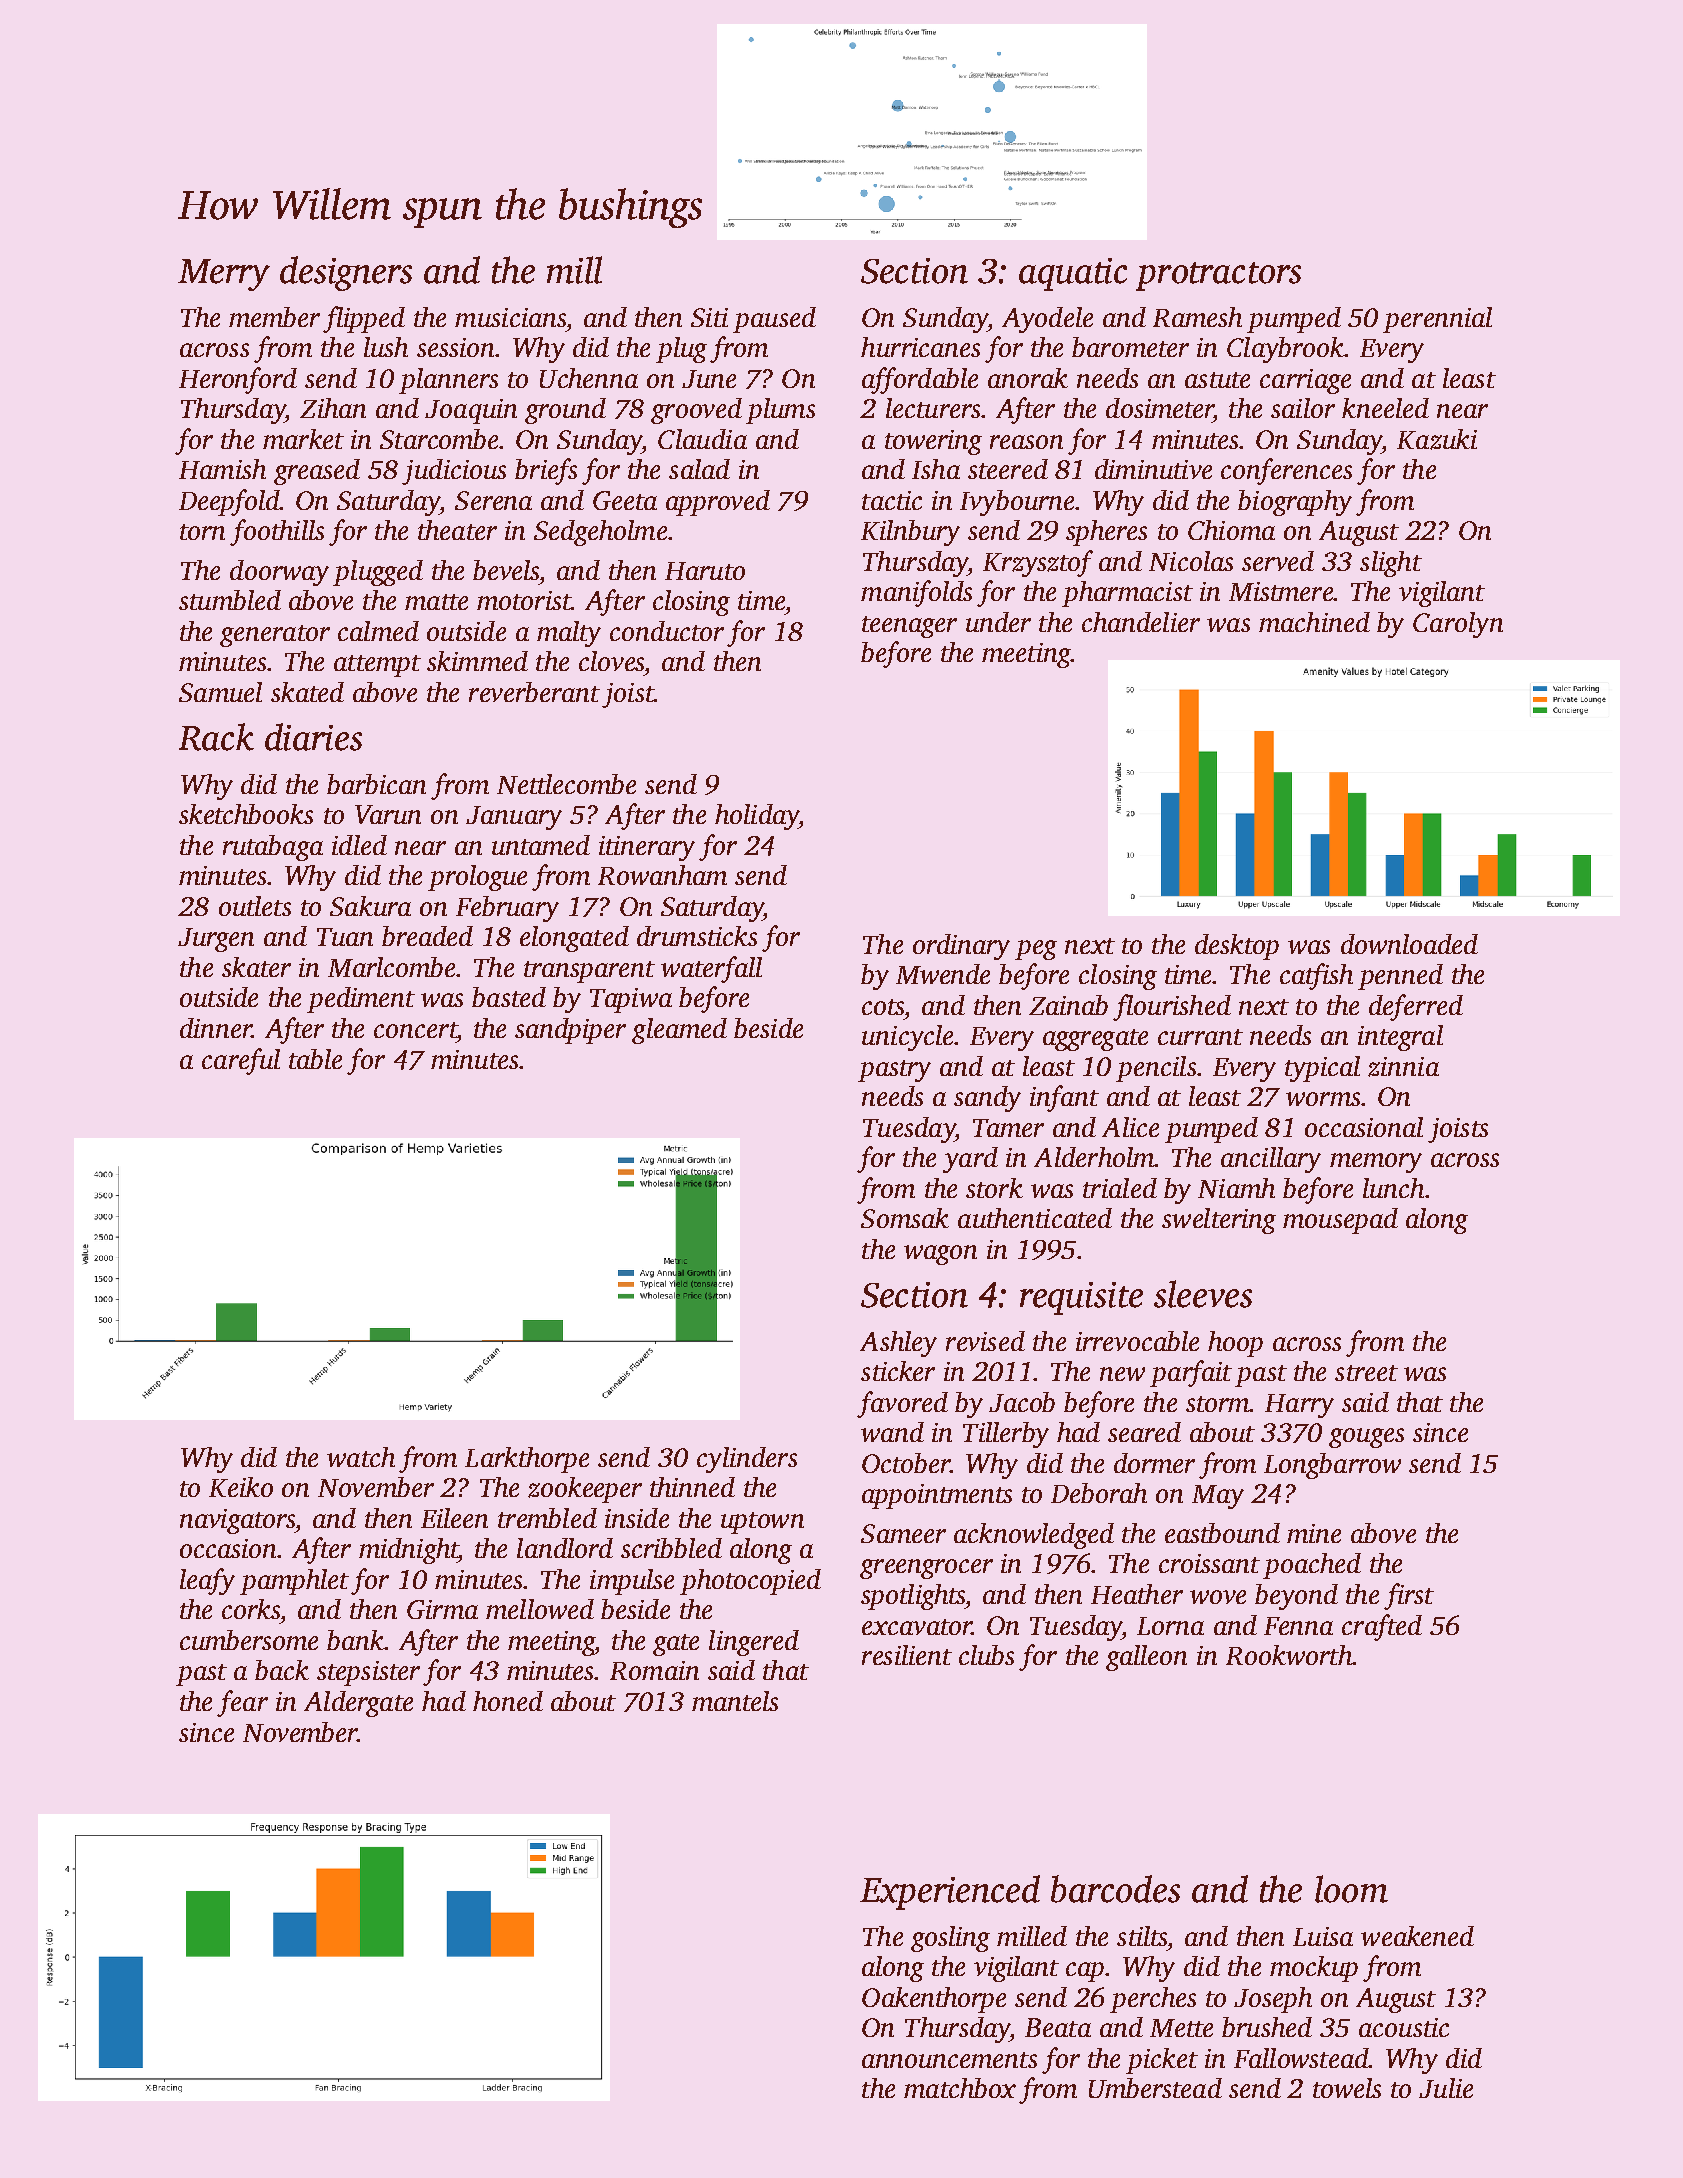 The height and width of the document is (2178, 1683). I want to click on photocopied, so click(750, 1582).
